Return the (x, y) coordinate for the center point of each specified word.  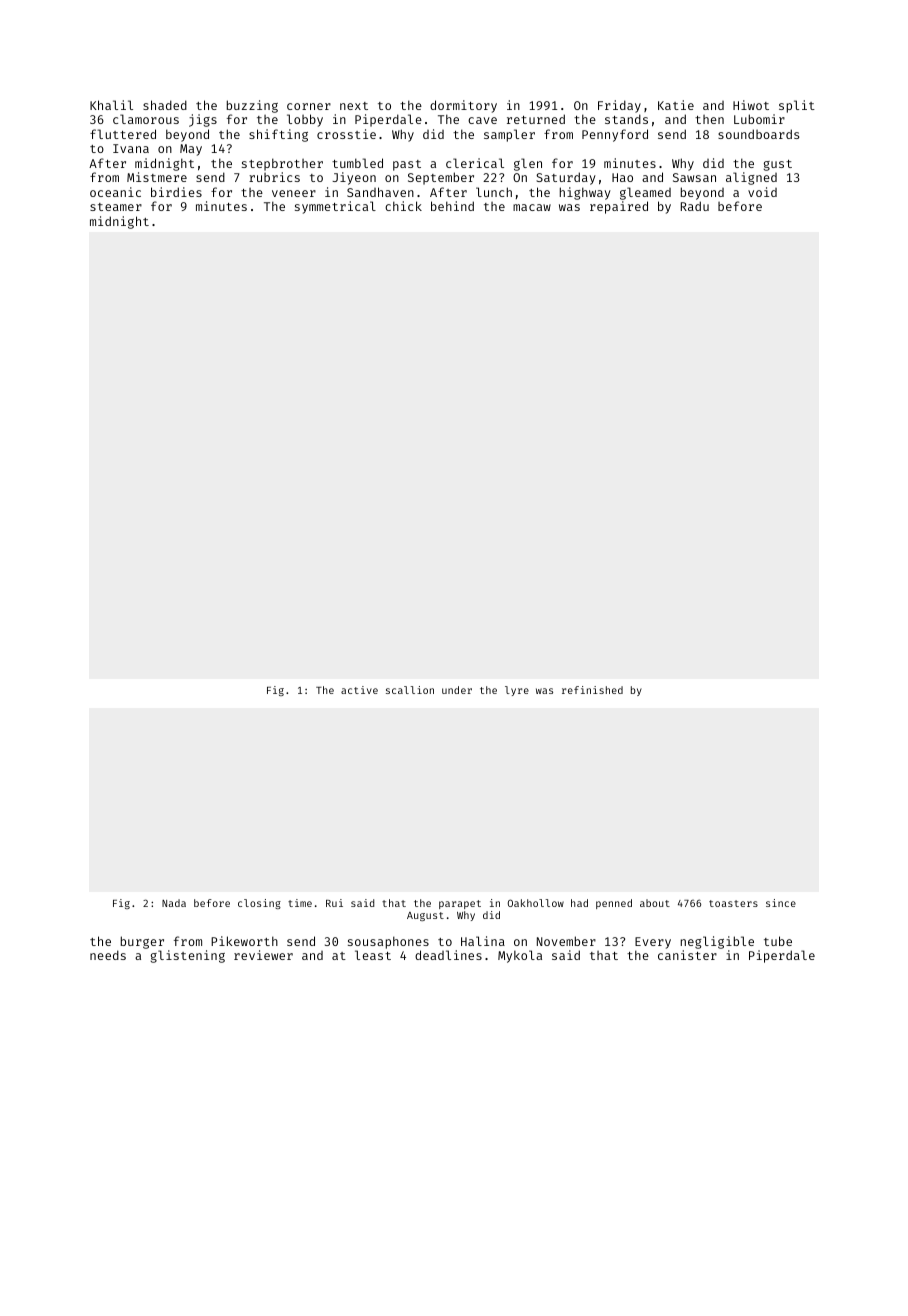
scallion (410, 690)
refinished (592, 690)
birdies (176, 192)
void (762, 192)
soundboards (758, 134)
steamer (116, 207)
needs (108, 955)
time (300, 903)
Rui (334, 903)
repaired (619, 207)
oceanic (115, 192)
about (655, 903)
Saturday (566, 178)
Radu (695, 206)
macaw (532, 207)
